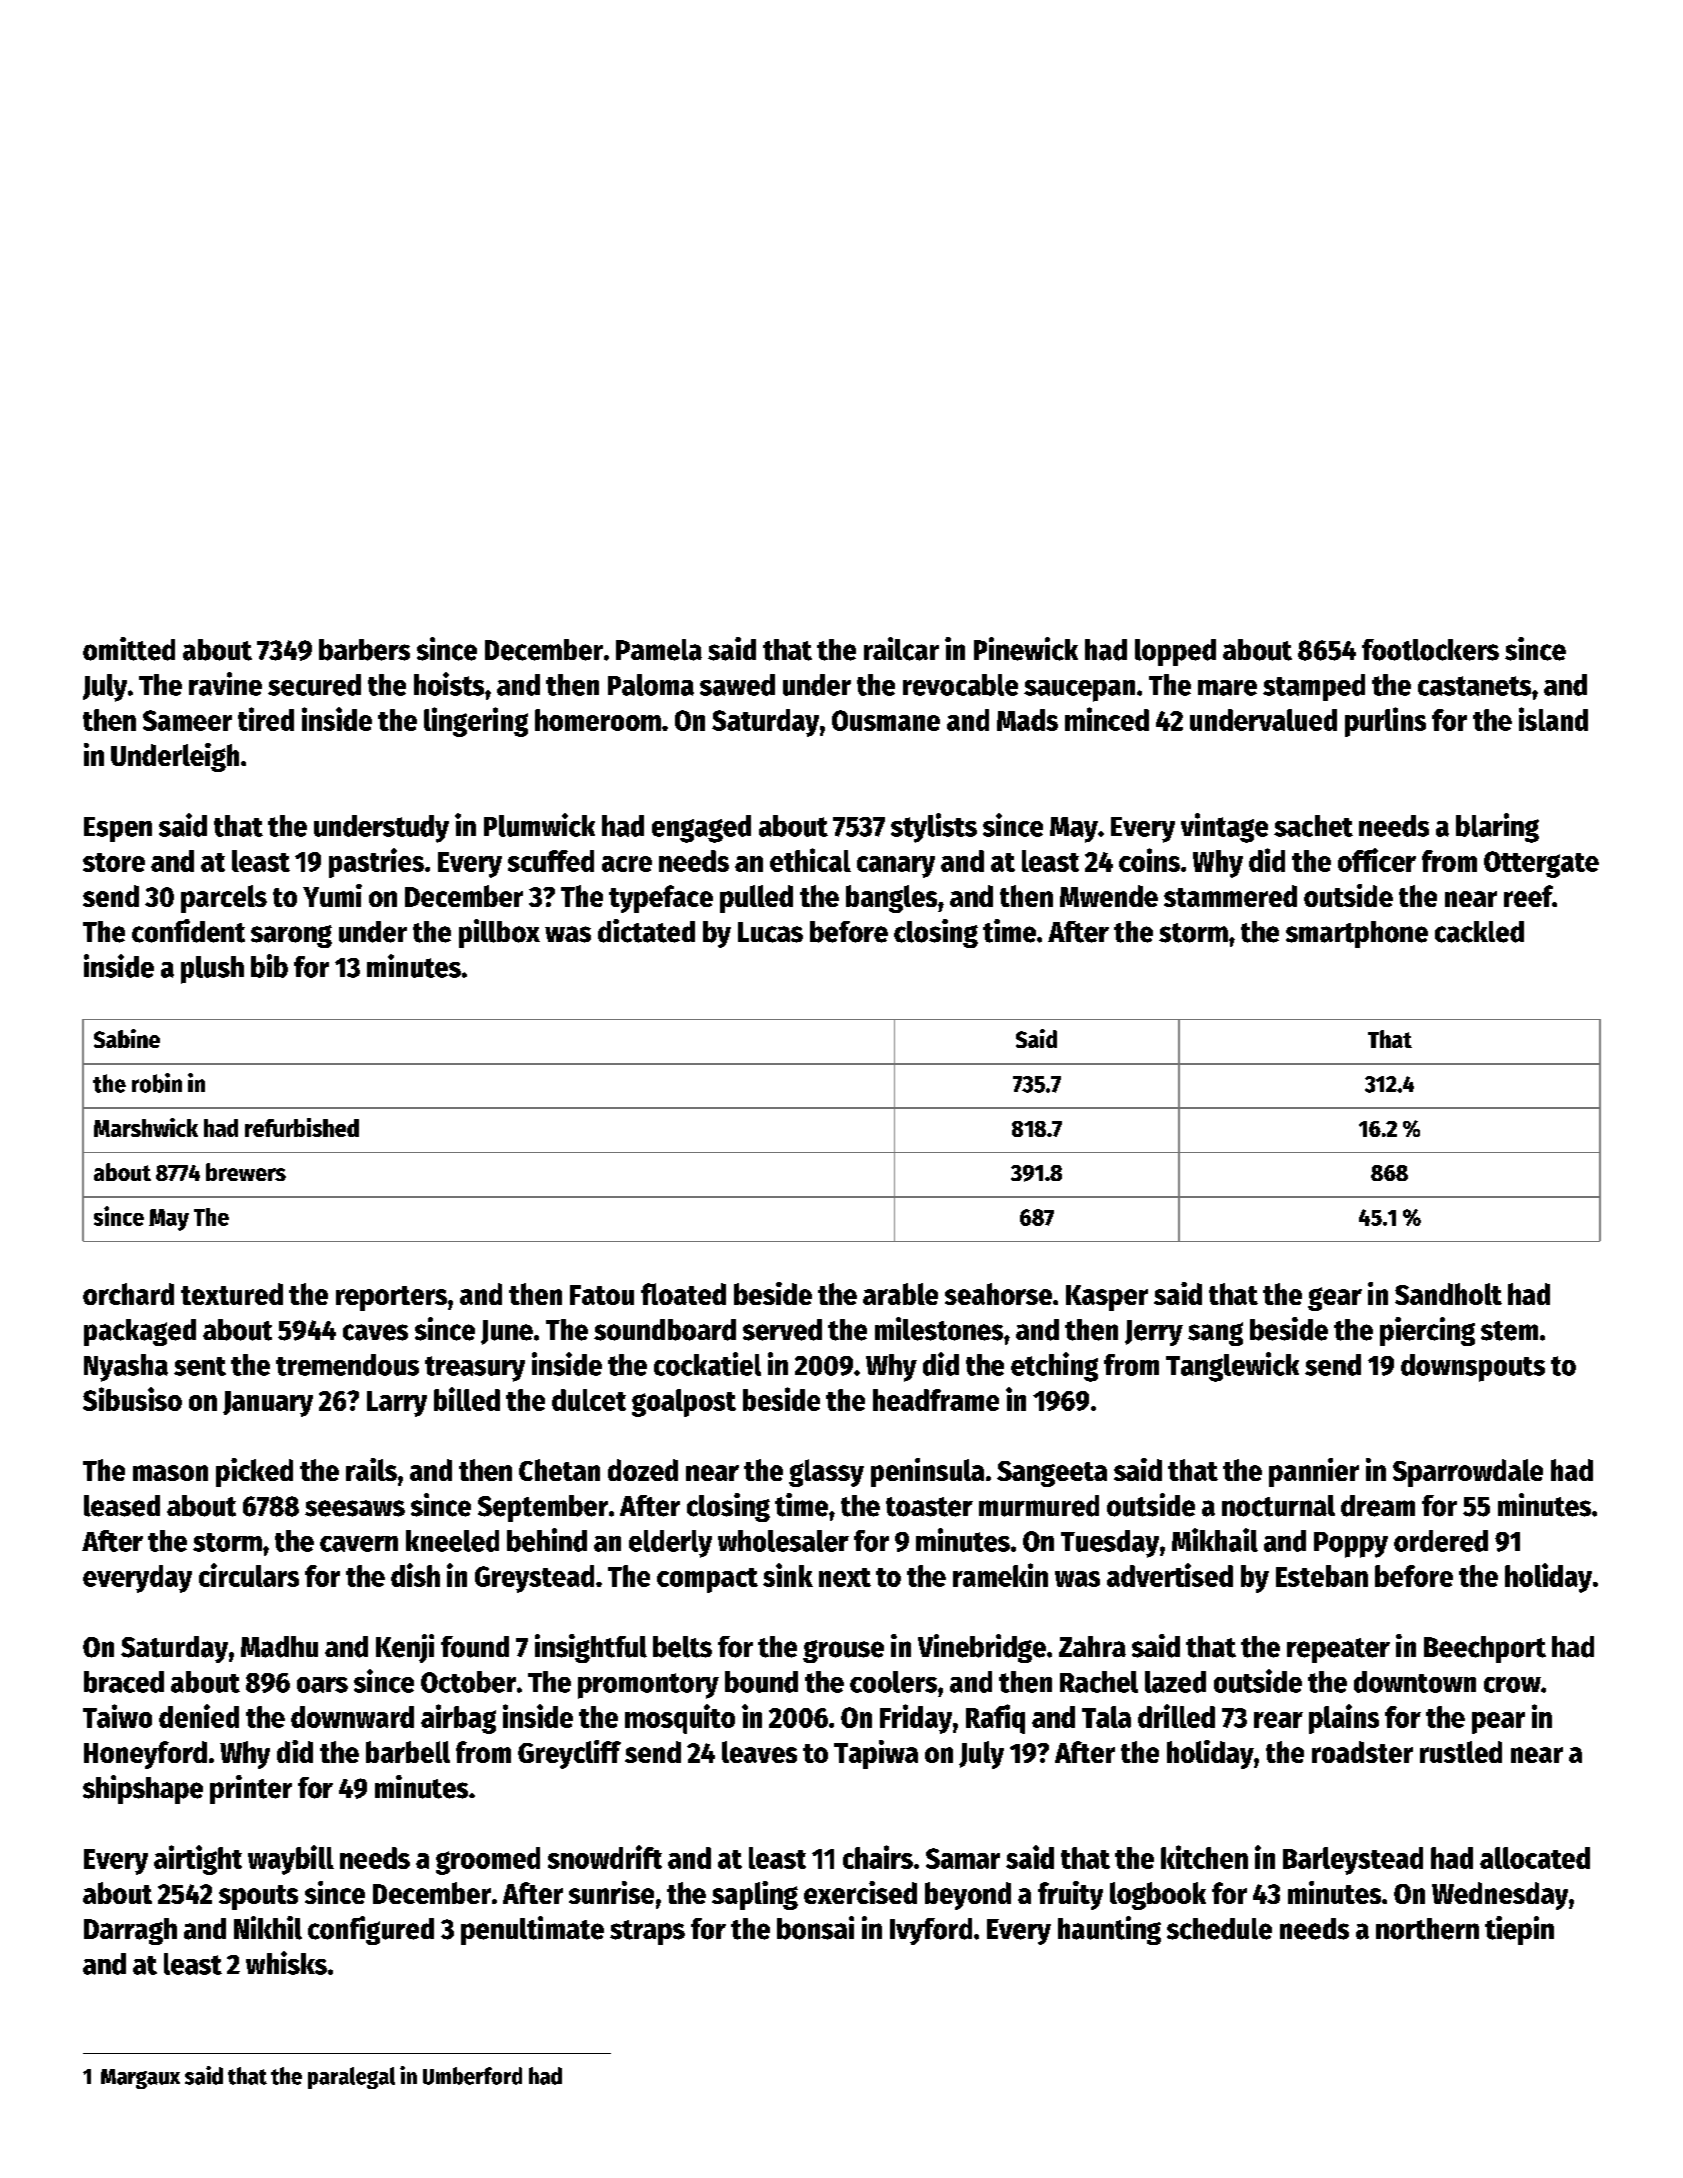 The width and height of the screenshot is (1683, 2178). What do you see at coordinates (140, 2079) in the screenshot?
I see `Margaux` at bounding box center [140, 2079].
